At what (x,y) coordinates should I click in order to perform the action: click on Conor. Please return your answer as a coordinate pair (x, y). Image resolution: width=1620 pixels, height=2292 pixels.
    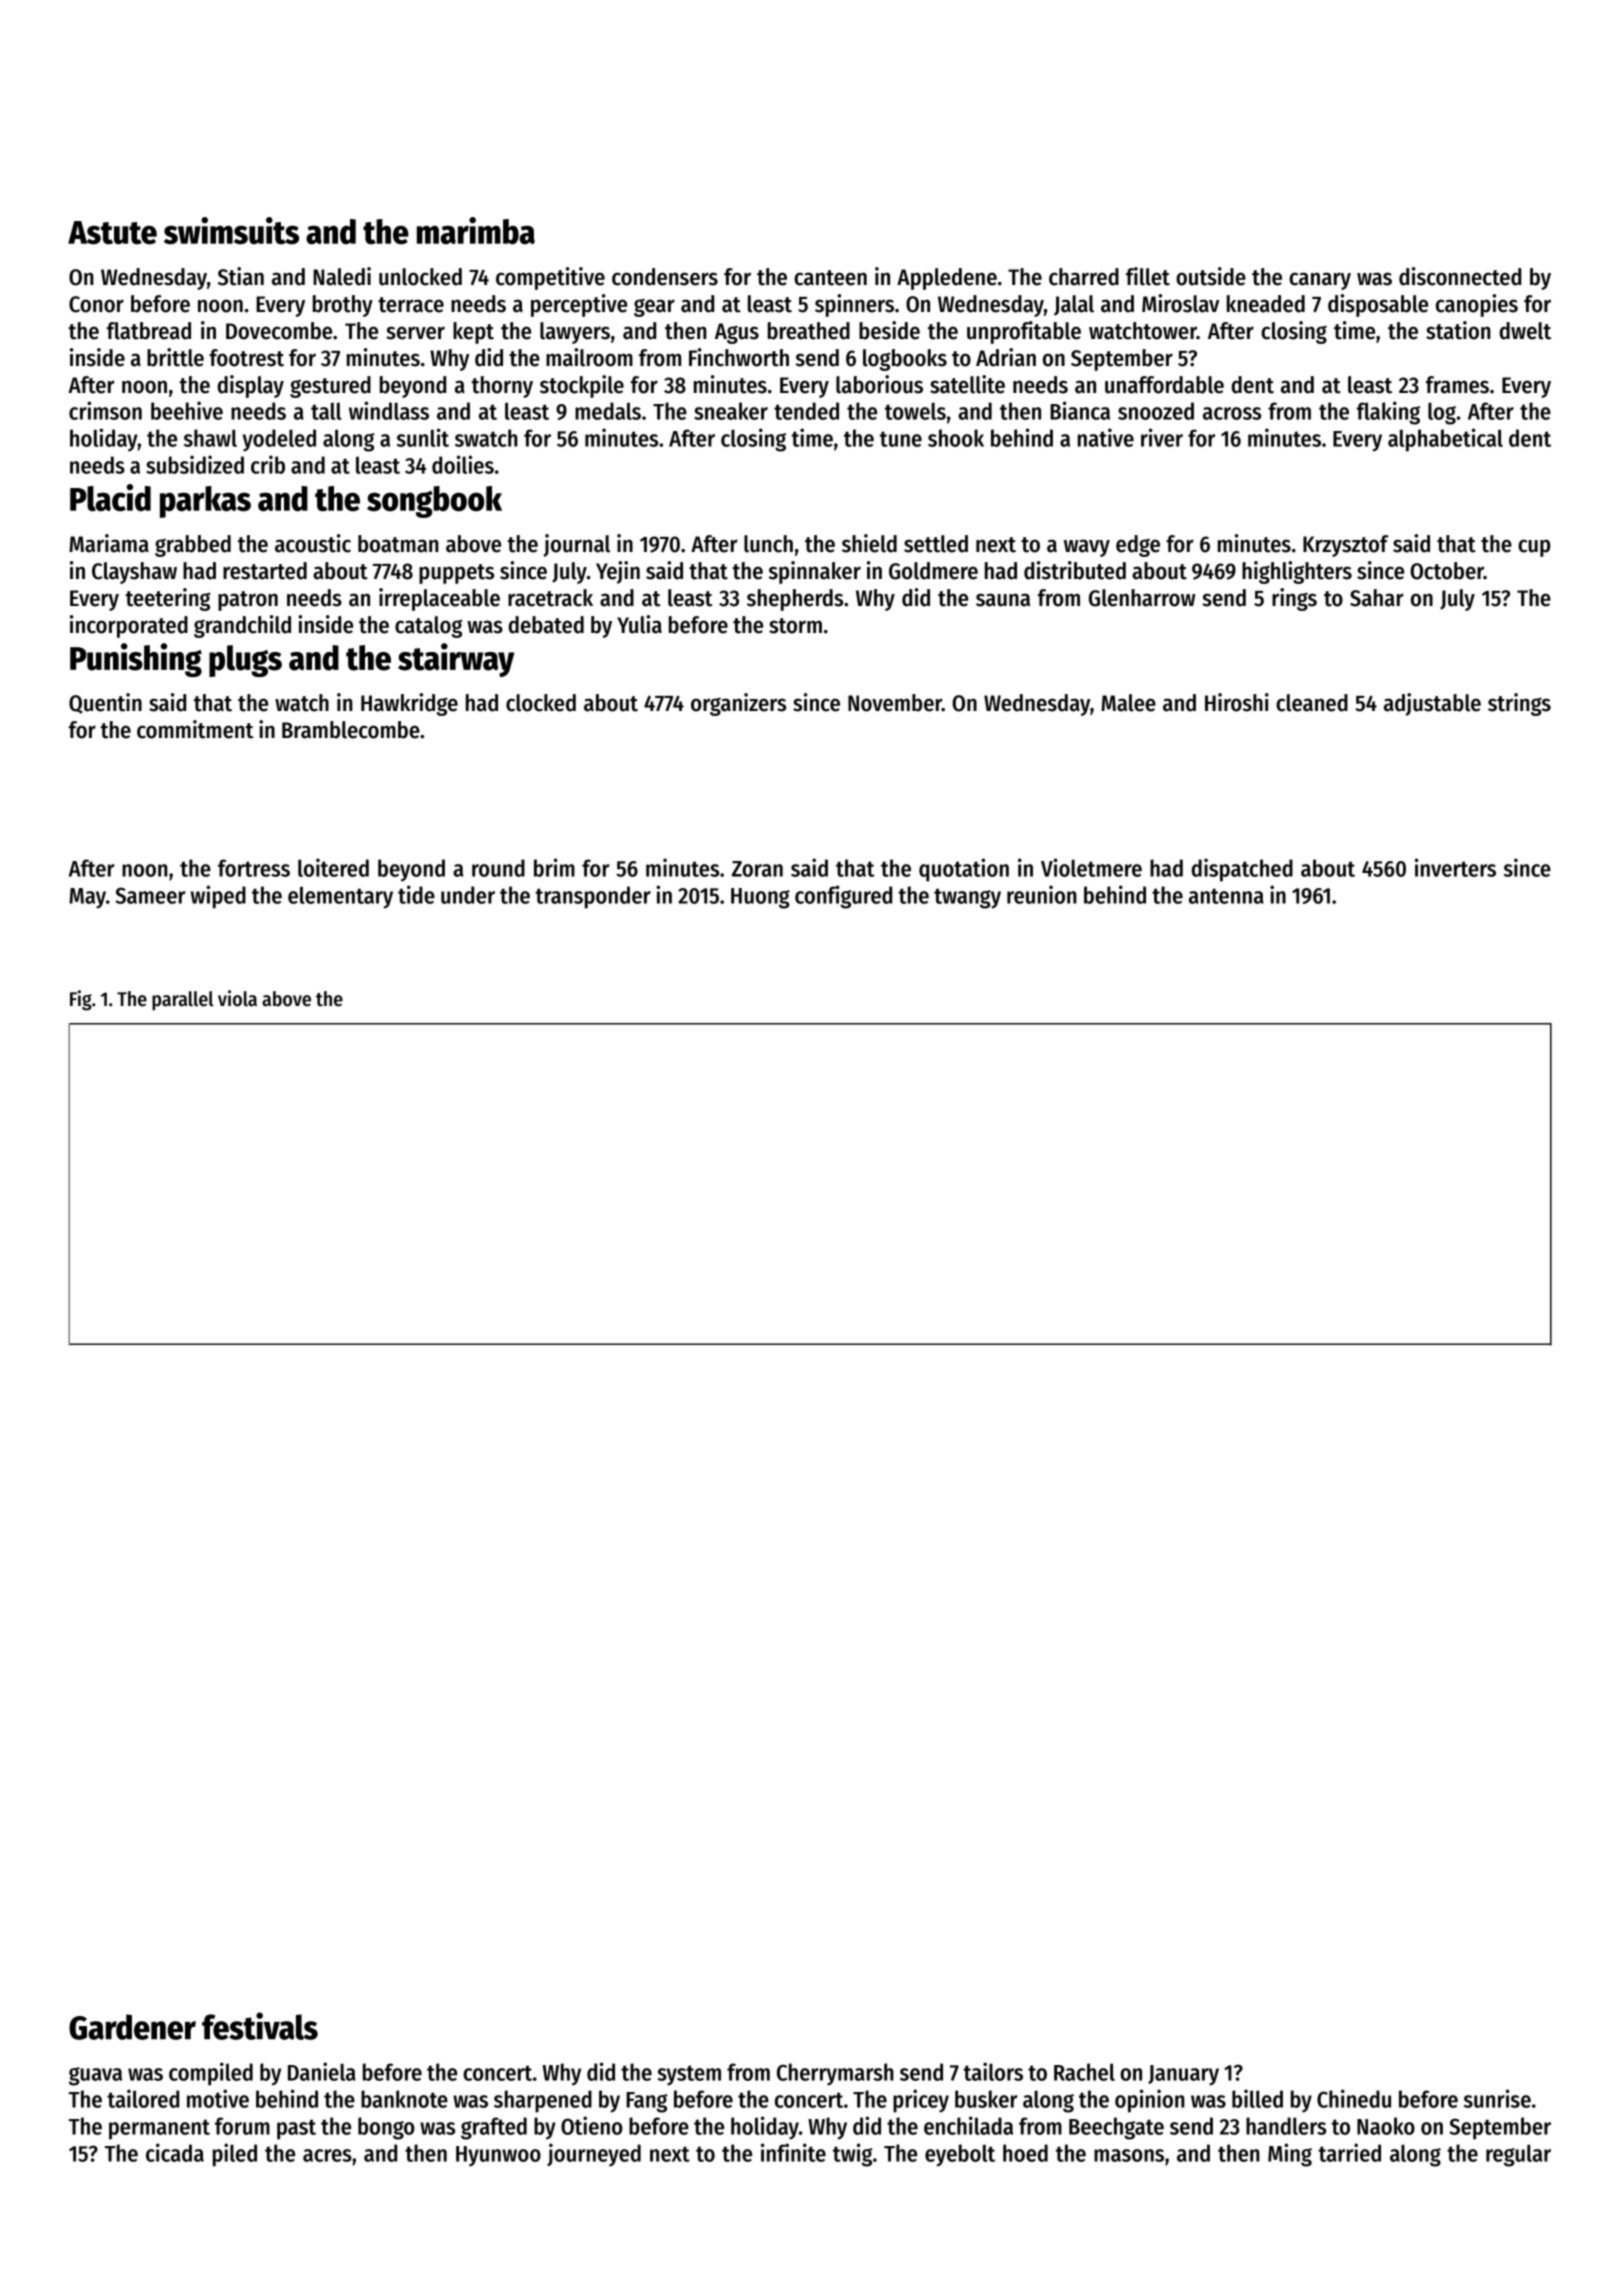
    Looking at the image, I should click on (96, 304).
